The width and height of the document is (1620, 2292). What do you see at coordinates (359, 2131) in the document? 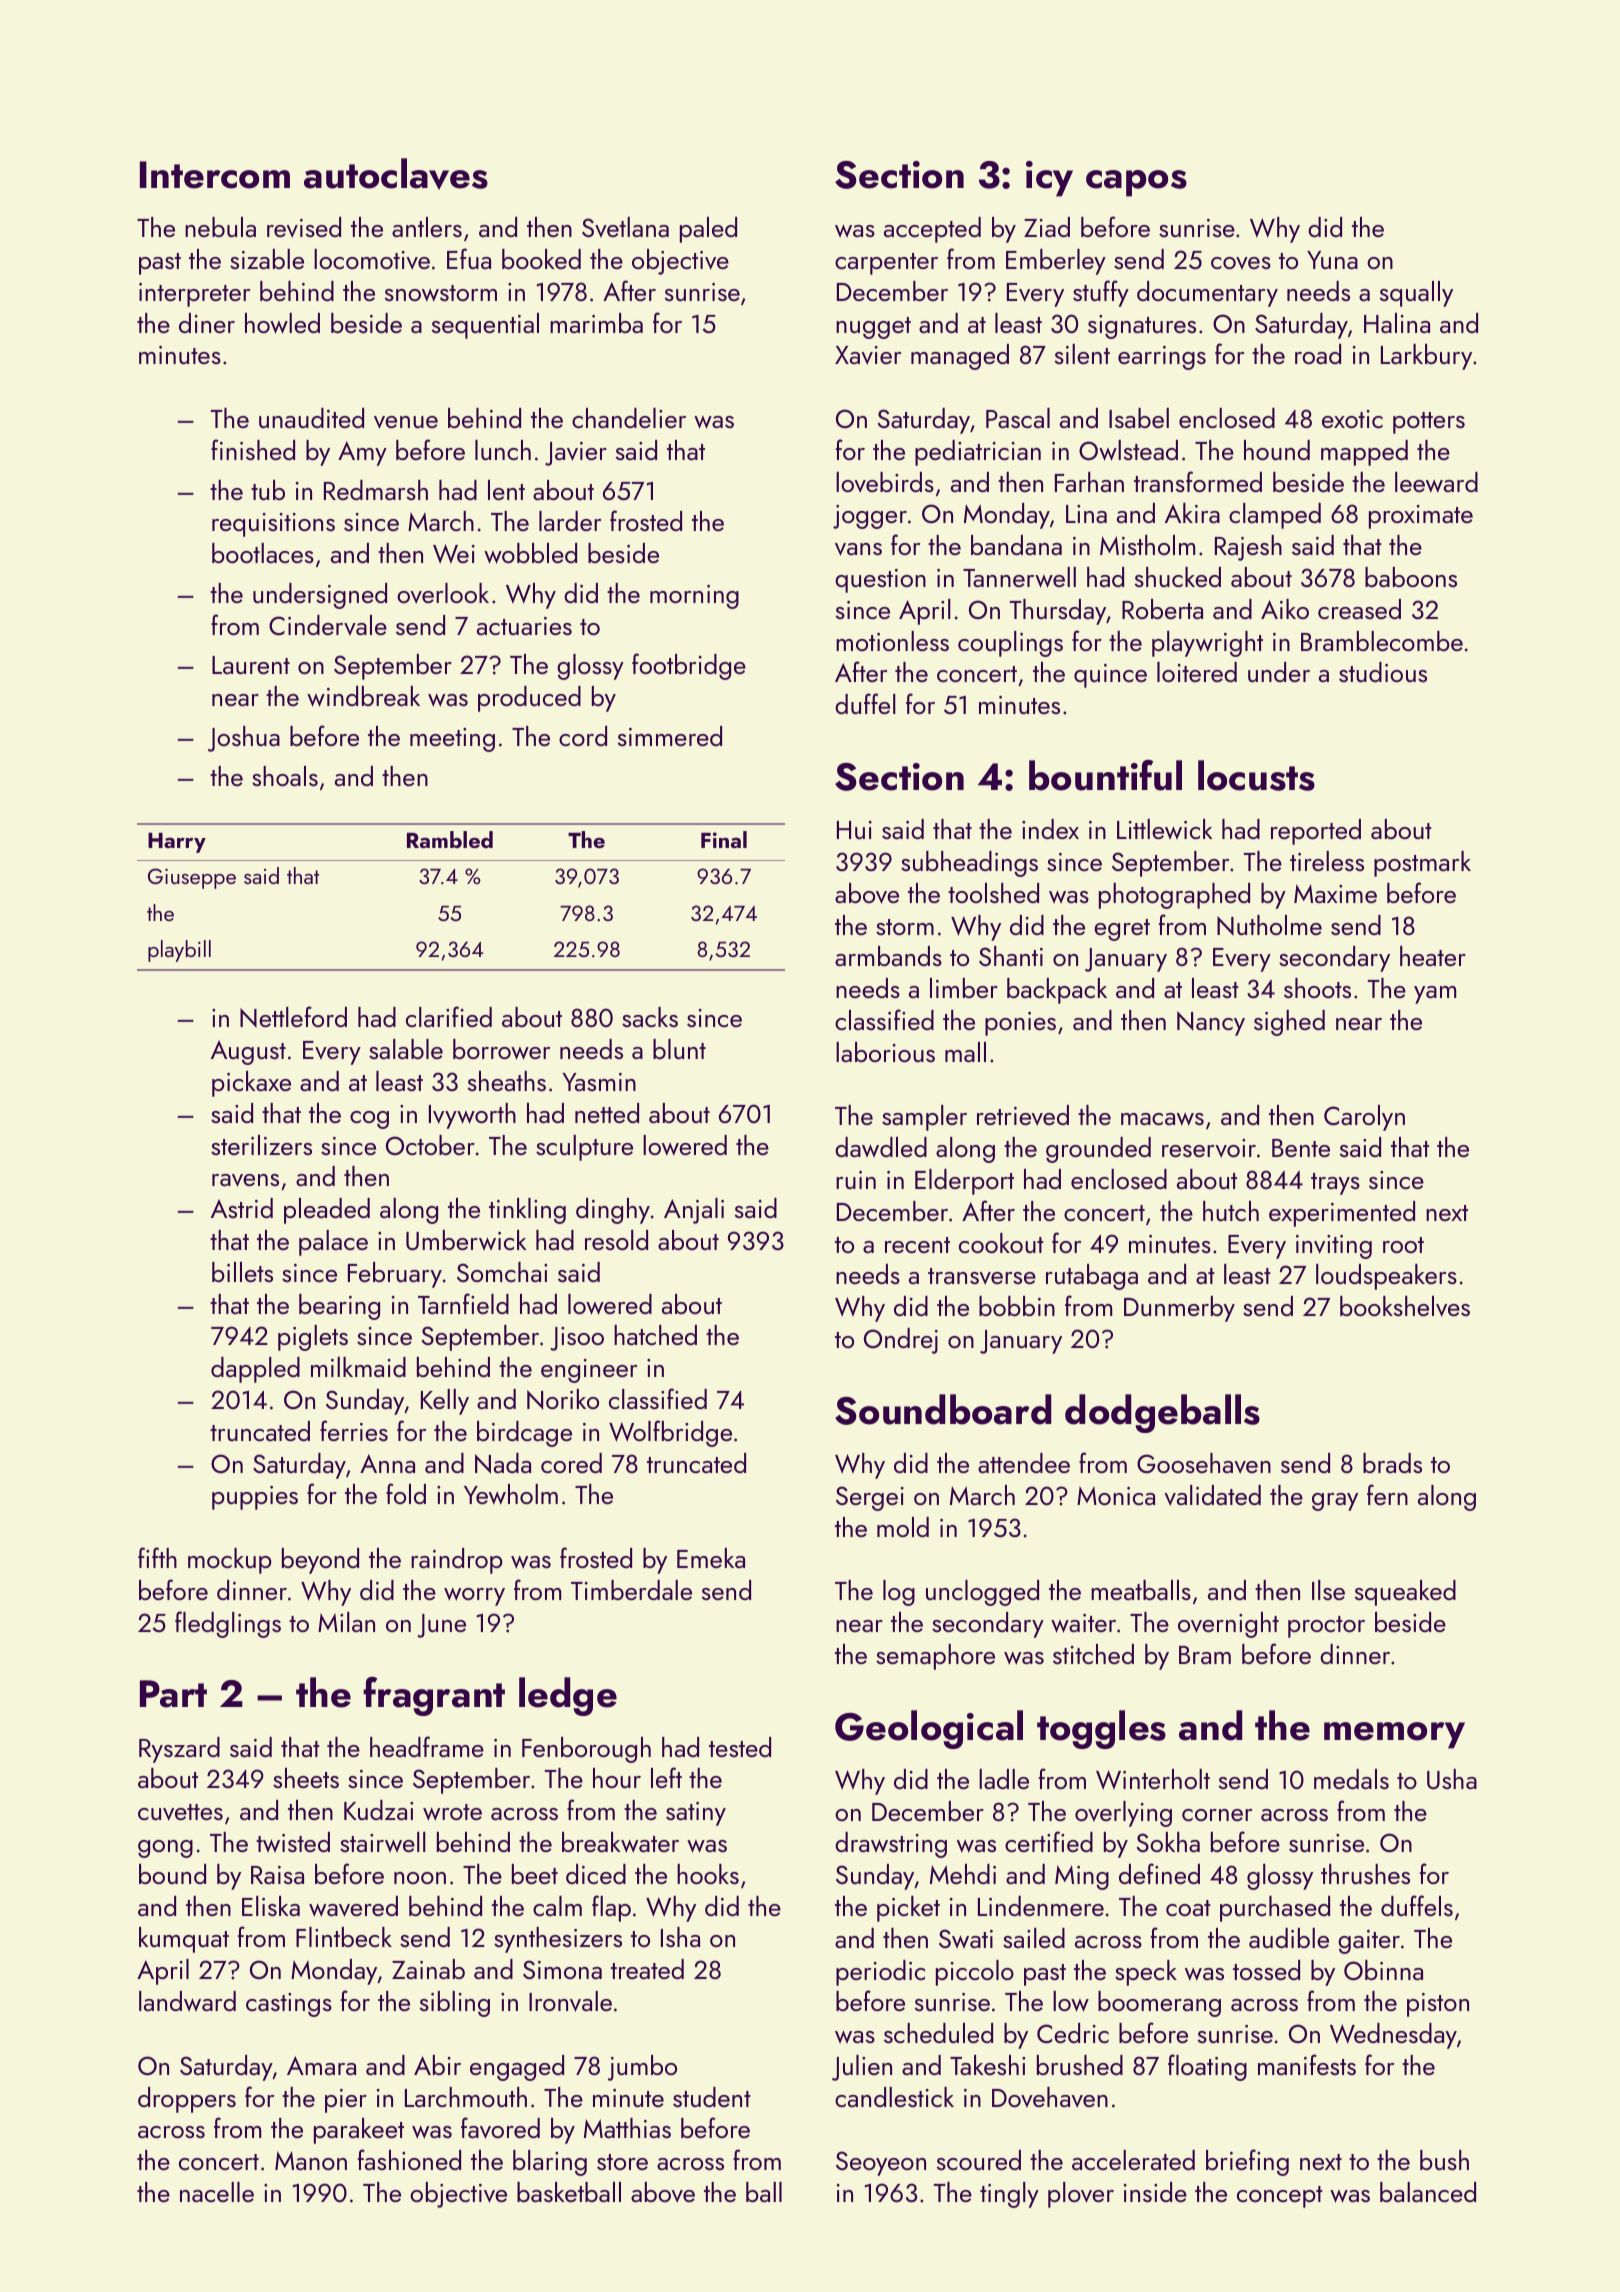
I see `parakeet` at bounding box center [359, 2131].
